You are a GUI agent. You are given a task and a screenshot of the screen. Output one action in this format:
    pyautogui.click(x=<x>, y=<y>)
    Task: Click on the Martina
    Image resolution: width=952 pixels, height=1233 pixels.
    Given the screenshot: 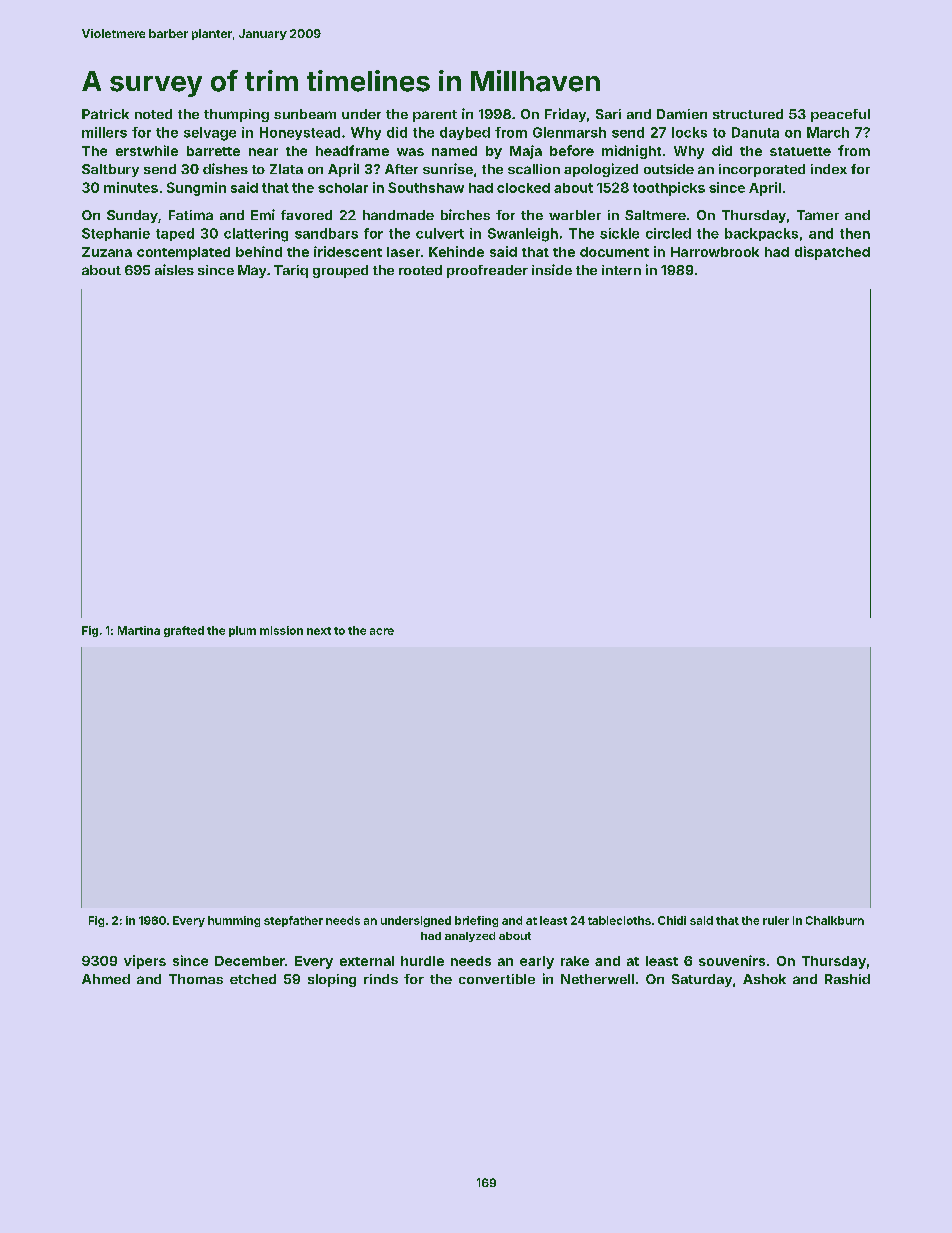 What is the action you would take?
    pyautogui.click(x=139, y=630)
